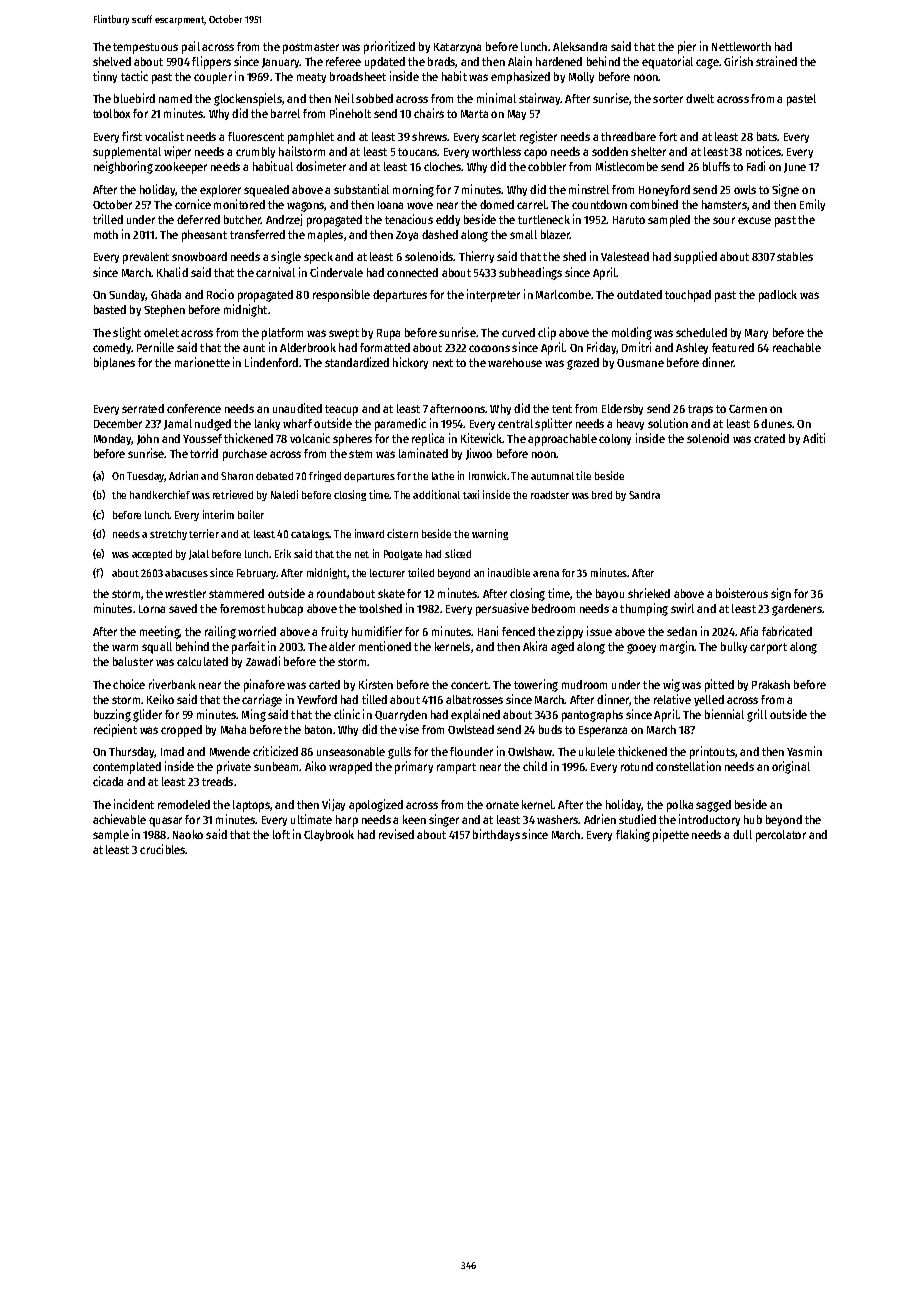 The width and height of the document is (924, 1308). I want to click on parfait, so click(248, 647).
